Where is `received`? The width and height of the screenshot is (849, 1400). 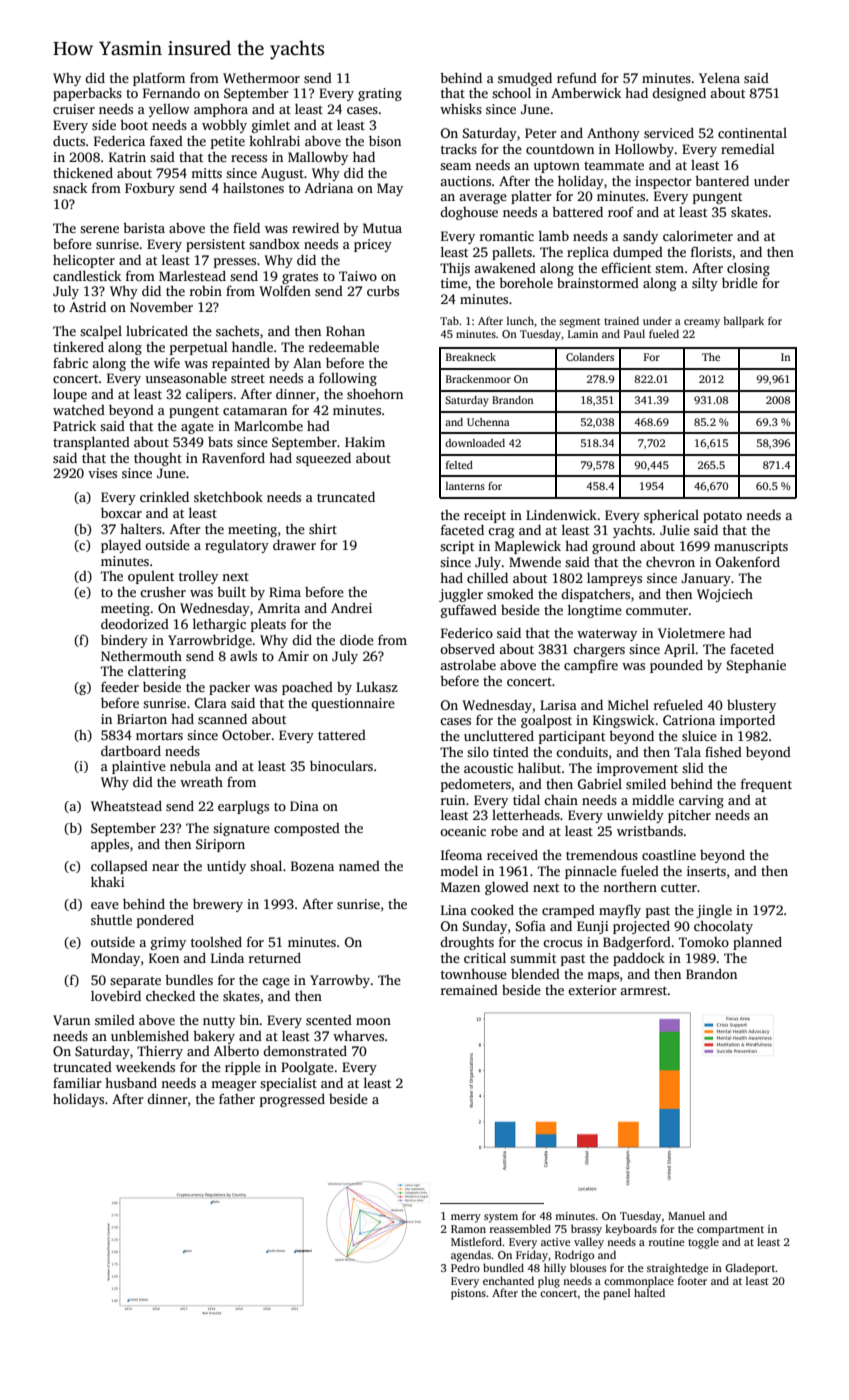
received is located at coordinates (512, 854).
